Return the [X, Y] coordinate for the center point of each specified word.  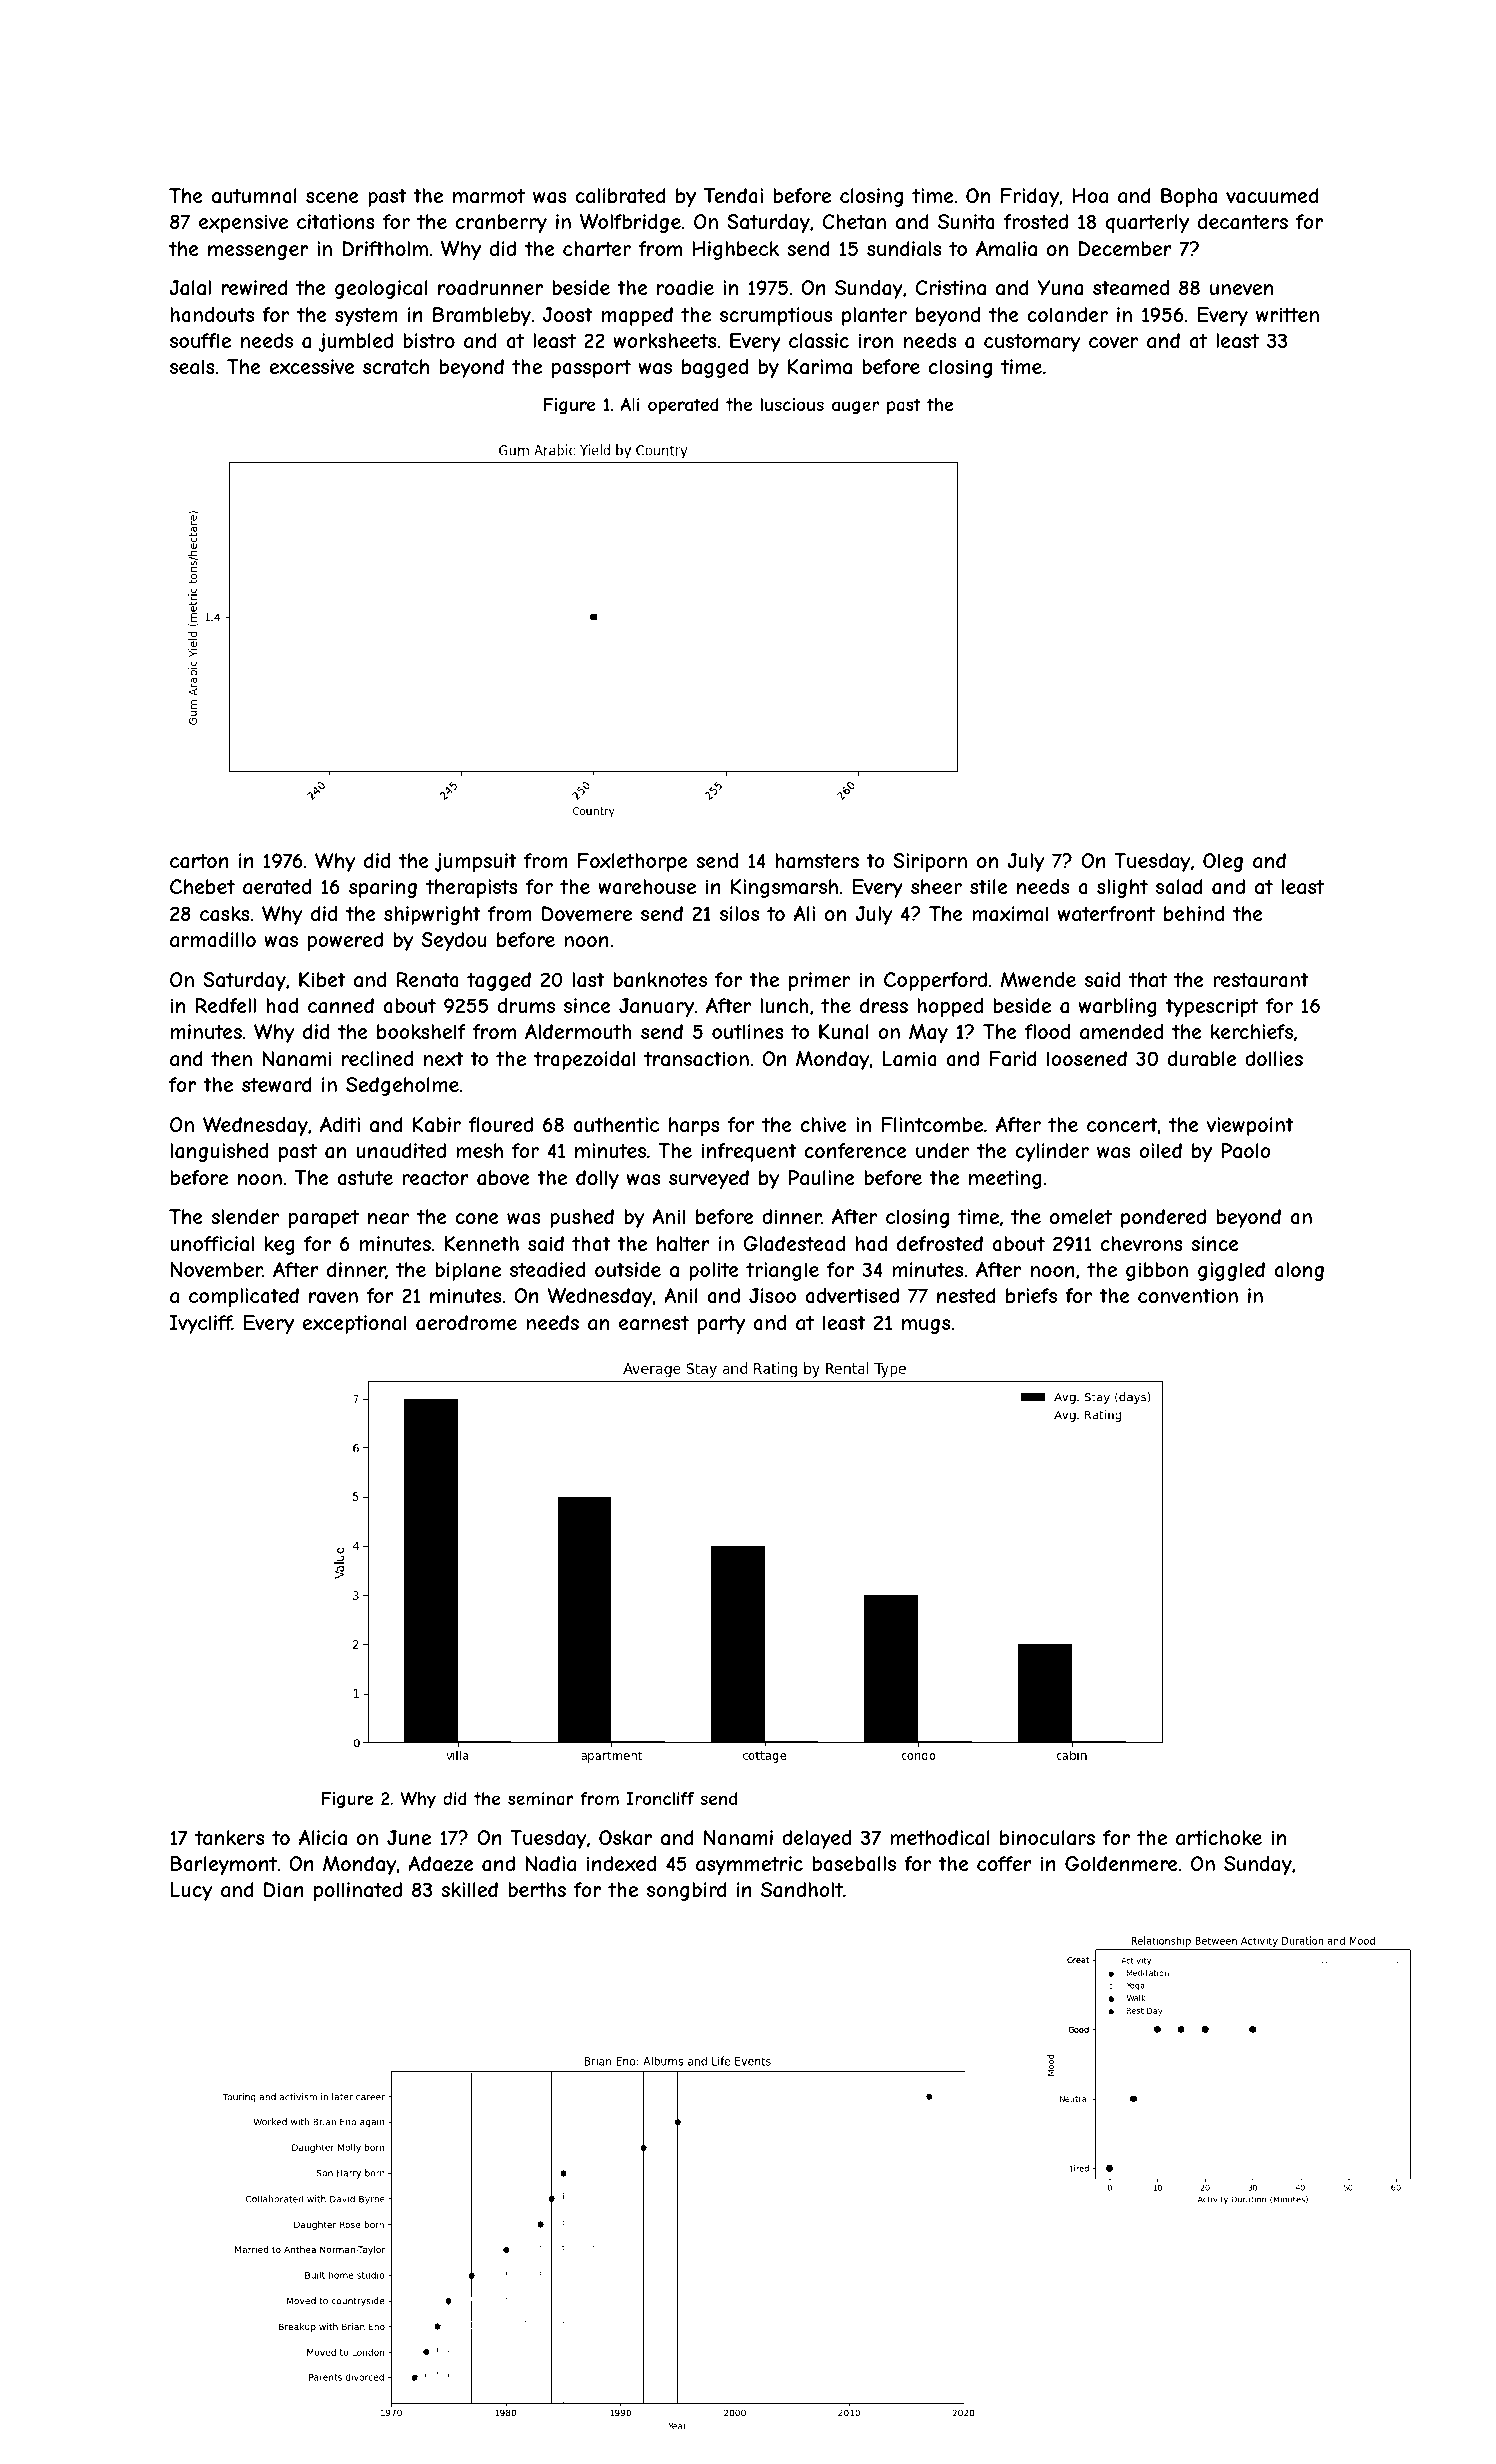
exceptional [354, 1324]
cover [1113, 342]
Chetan [854, 222]
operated [683, 406]
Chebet [202, 886]
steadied [547, 1269]
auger [855, 408]
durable [1202, 1059]
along [1299, 1271]
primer [819, 981]
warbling [1118, 1007]
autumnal [254, 196]
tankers [229, 1837]
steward [277, 1085]
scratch [396, 366]
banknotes [660, 979]
